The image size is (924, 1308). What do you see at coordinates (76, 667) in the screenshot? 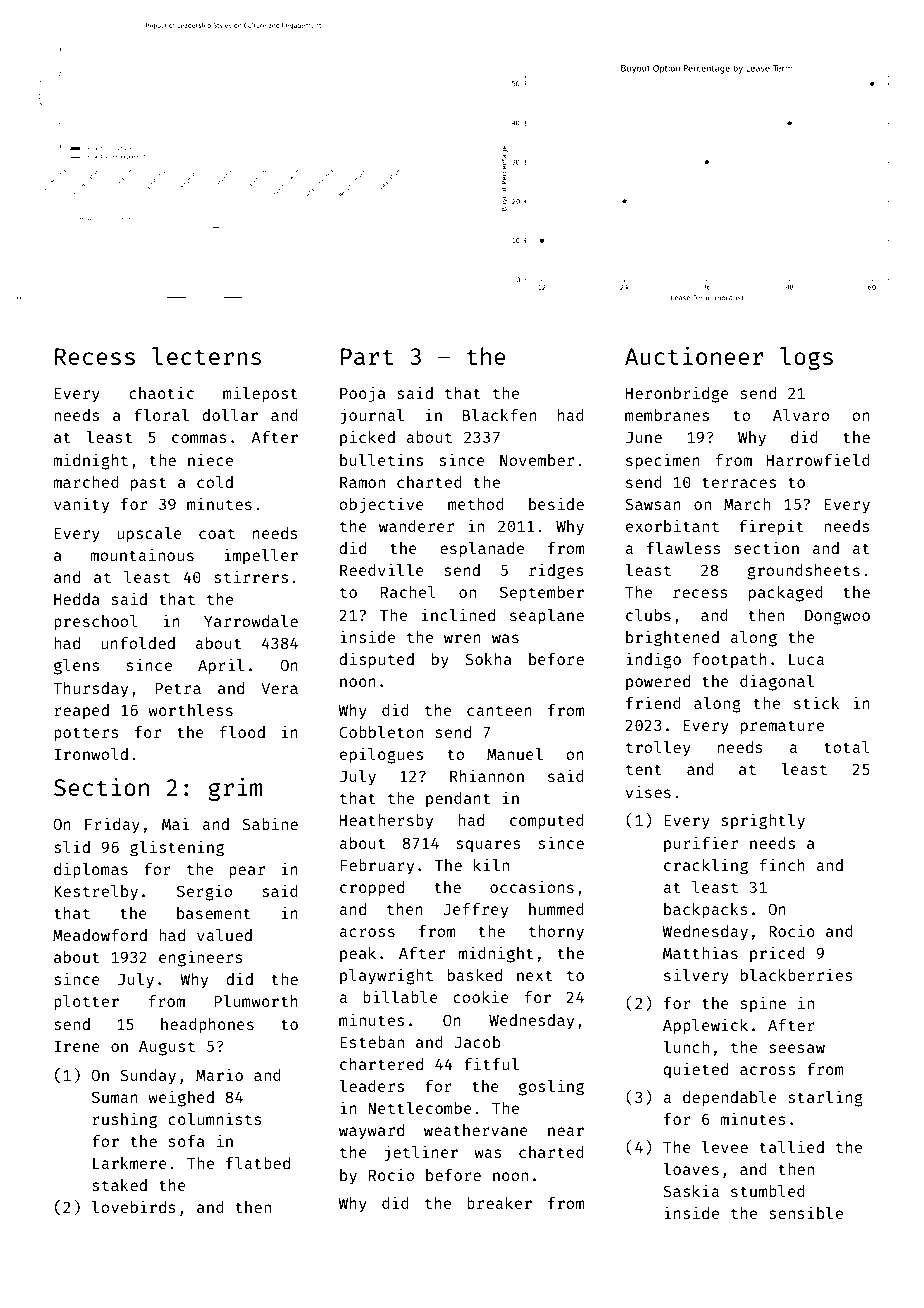
I see `glens` at bounding box center [76, 667].
